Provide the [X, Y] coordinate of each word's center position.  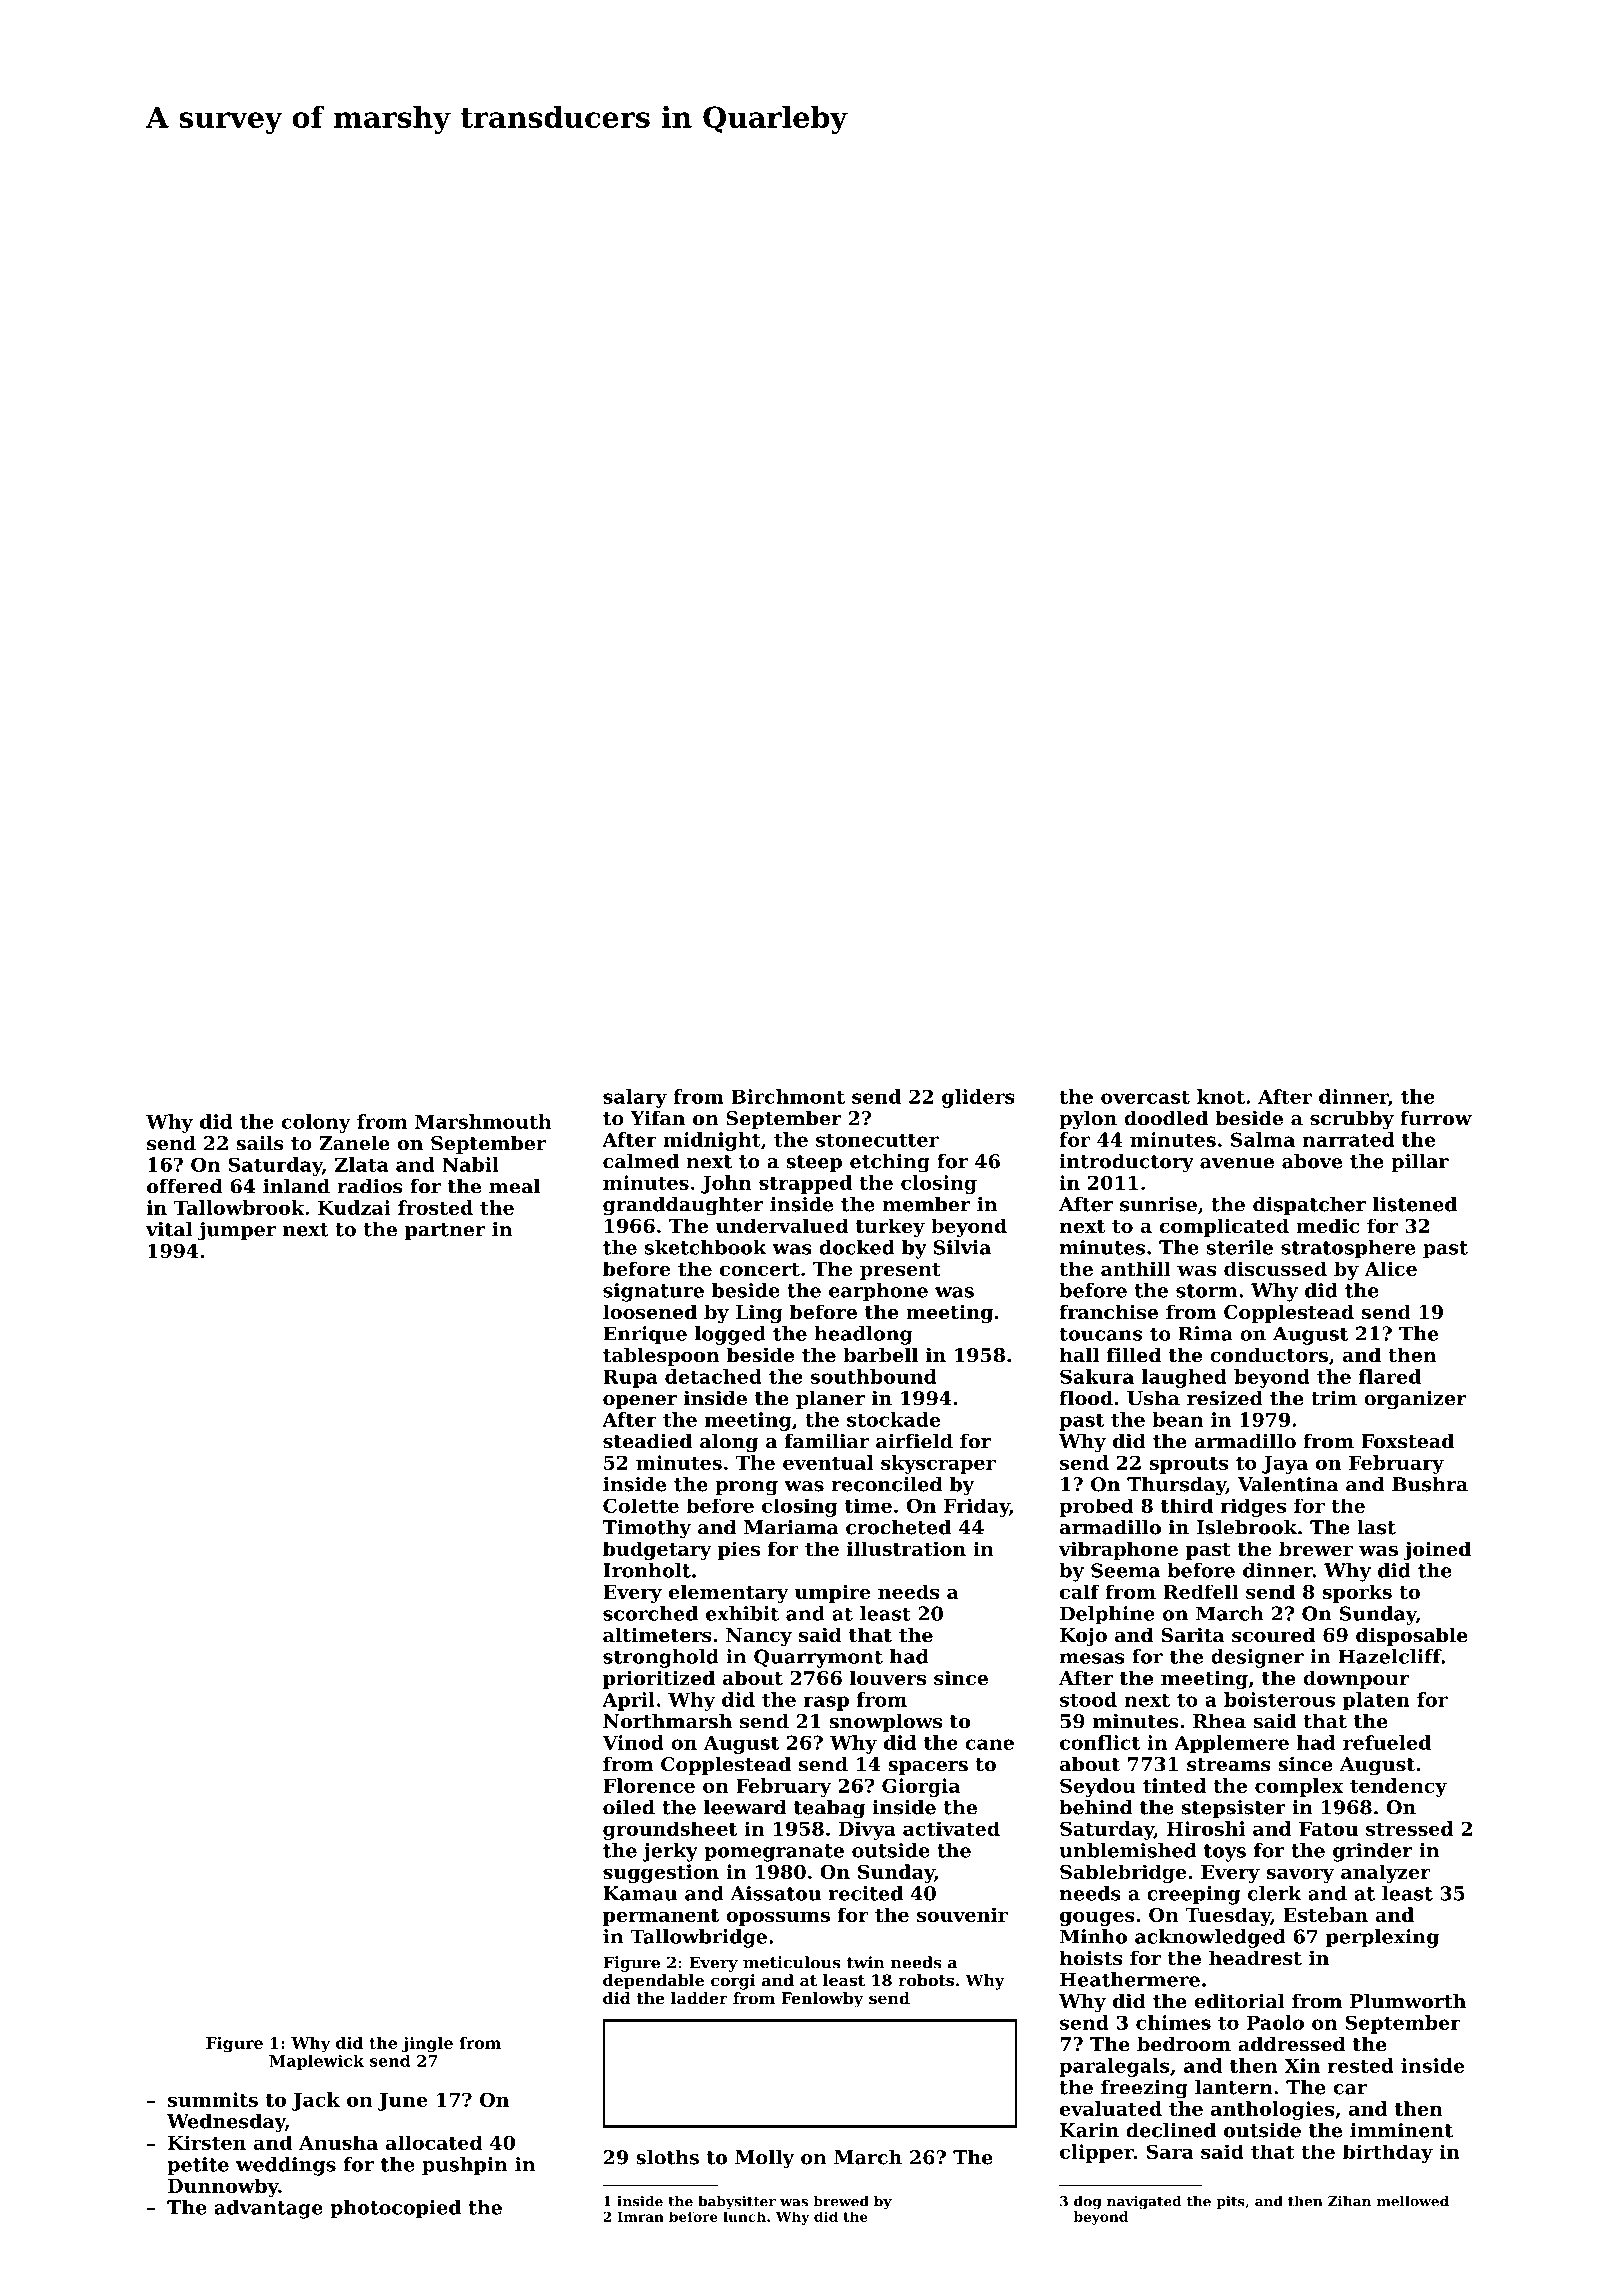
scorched [650, 1613]
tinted [1174, 1785]
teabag [829, 1809]
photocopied [395, 2209]
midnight [712, 1141]
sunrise [1158, 1204]
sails [260, 1143]
